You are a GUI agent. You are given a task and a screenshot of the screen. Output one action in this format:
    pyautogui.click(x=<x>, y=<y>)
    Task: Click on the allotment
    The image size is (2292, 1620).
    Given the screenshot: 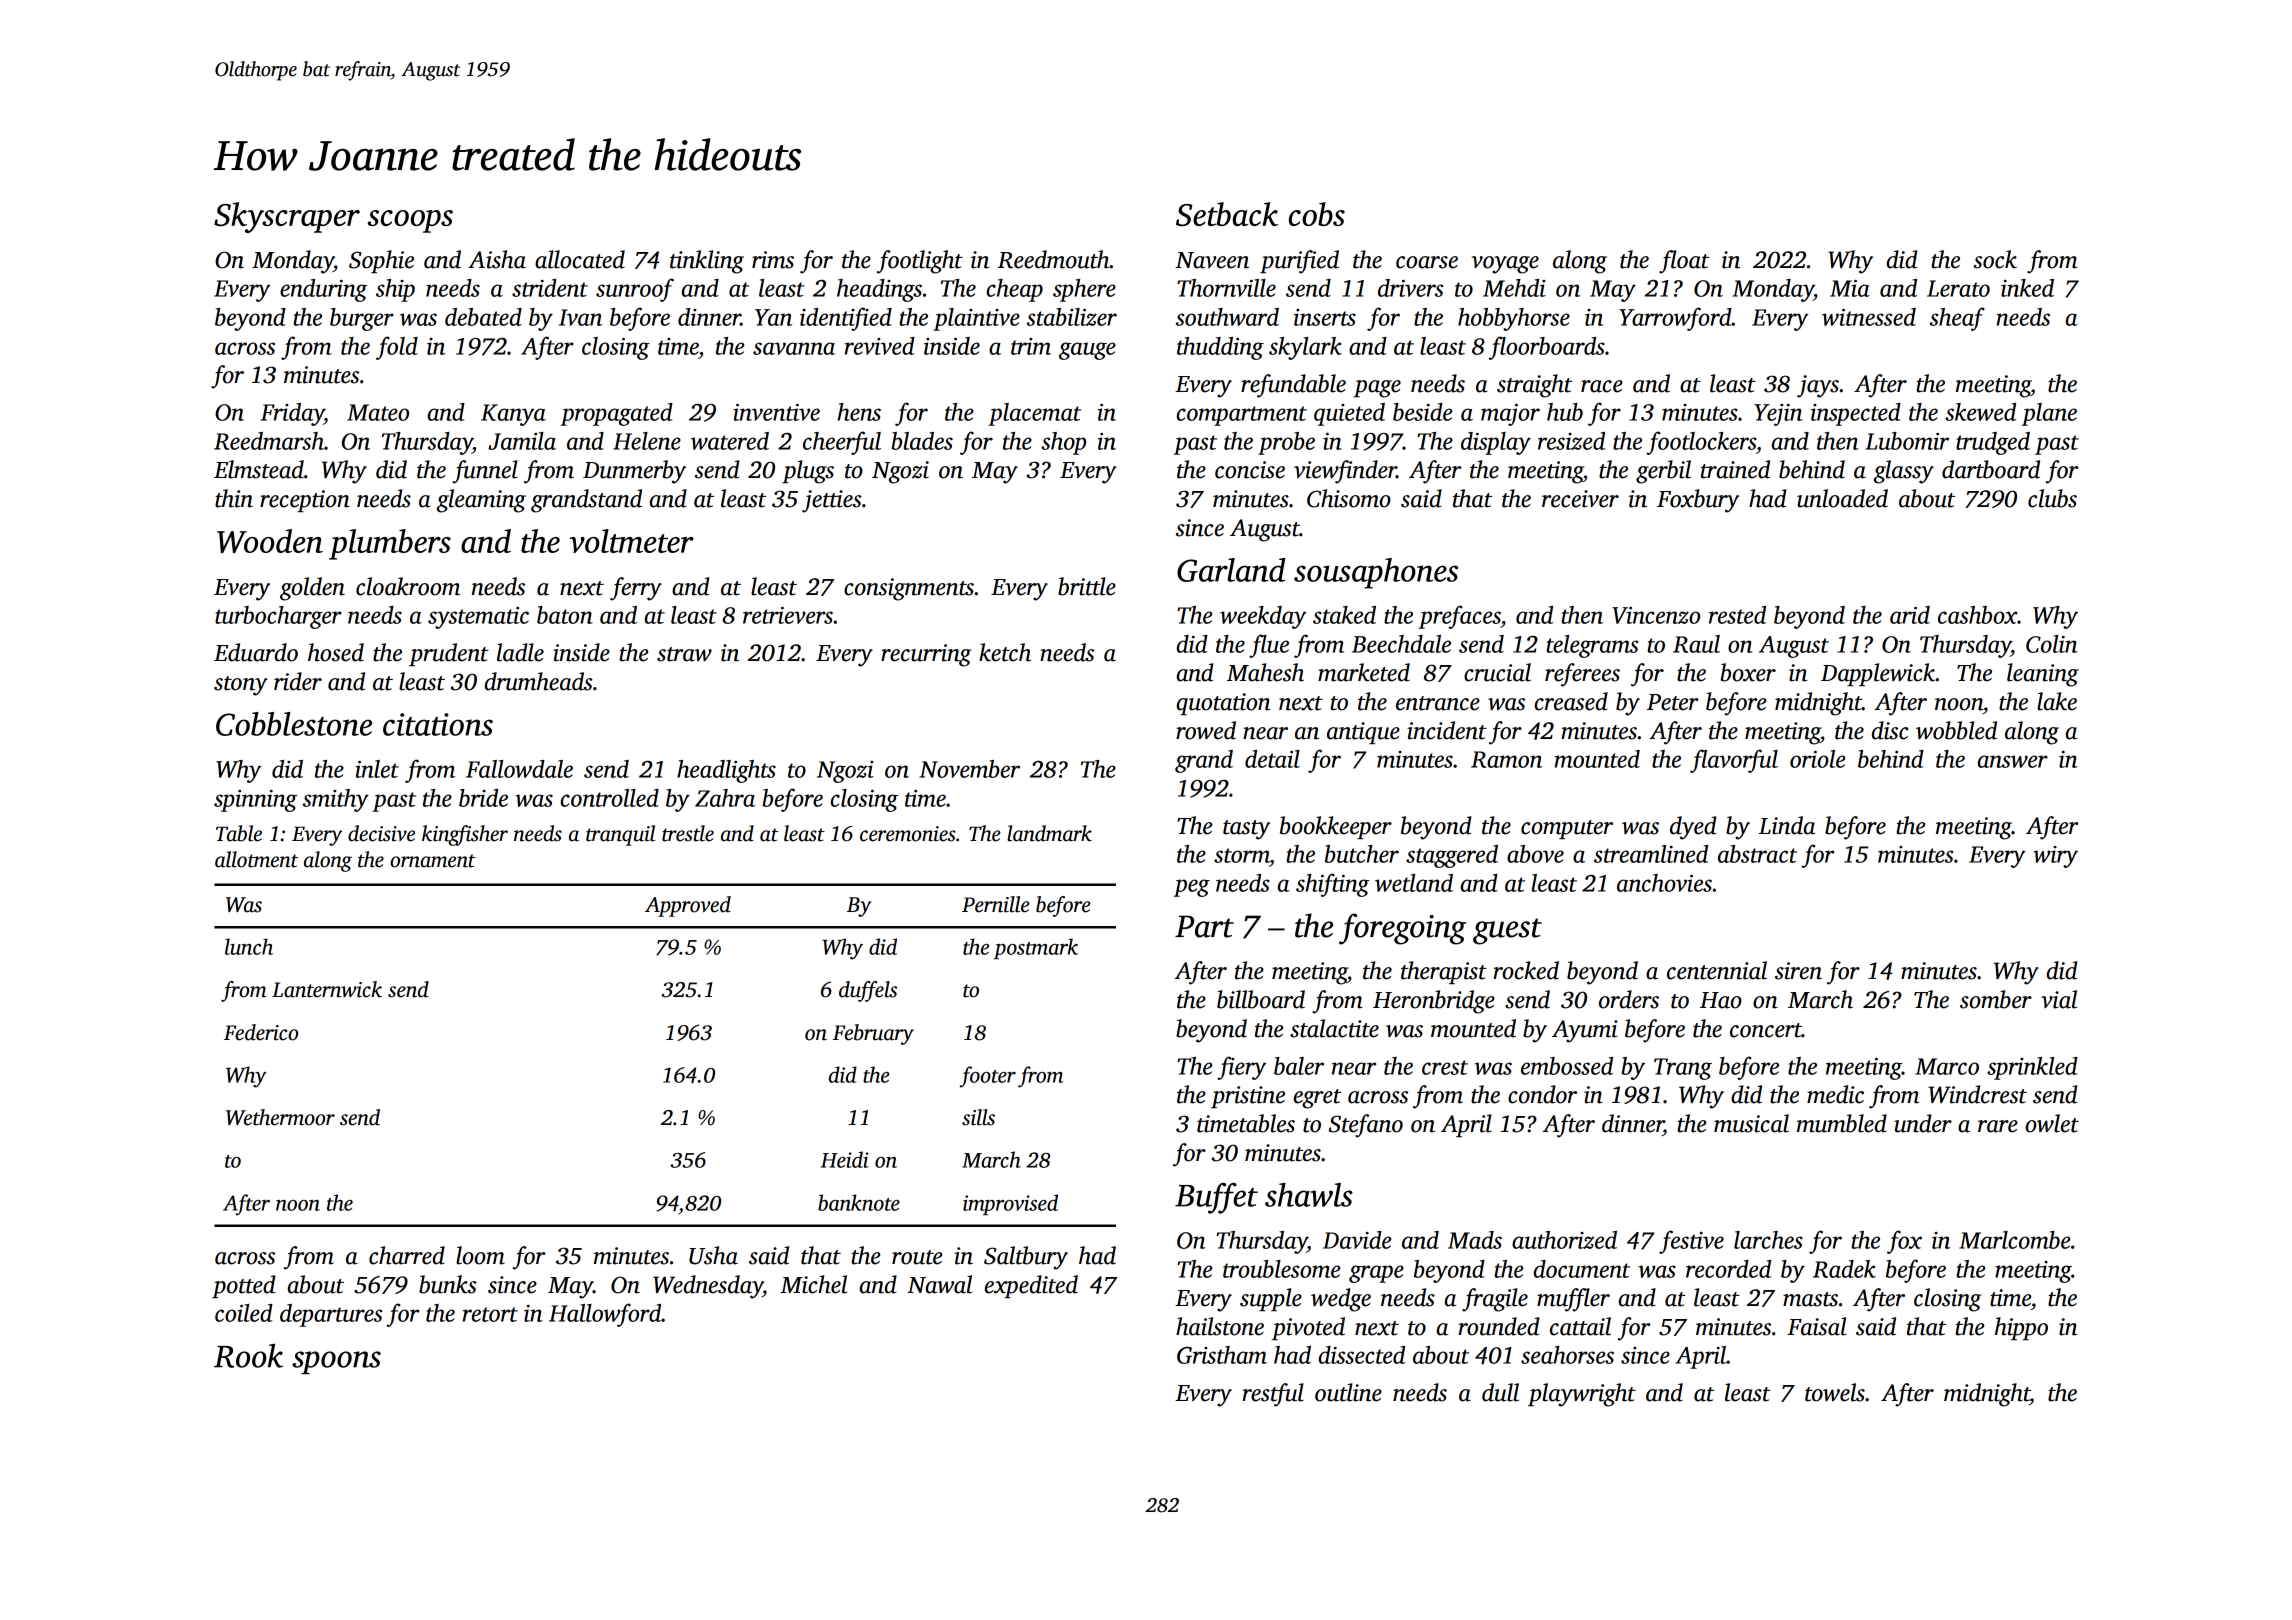 What is the action you would take?
    pyautogui.click(x=256, y=859)
